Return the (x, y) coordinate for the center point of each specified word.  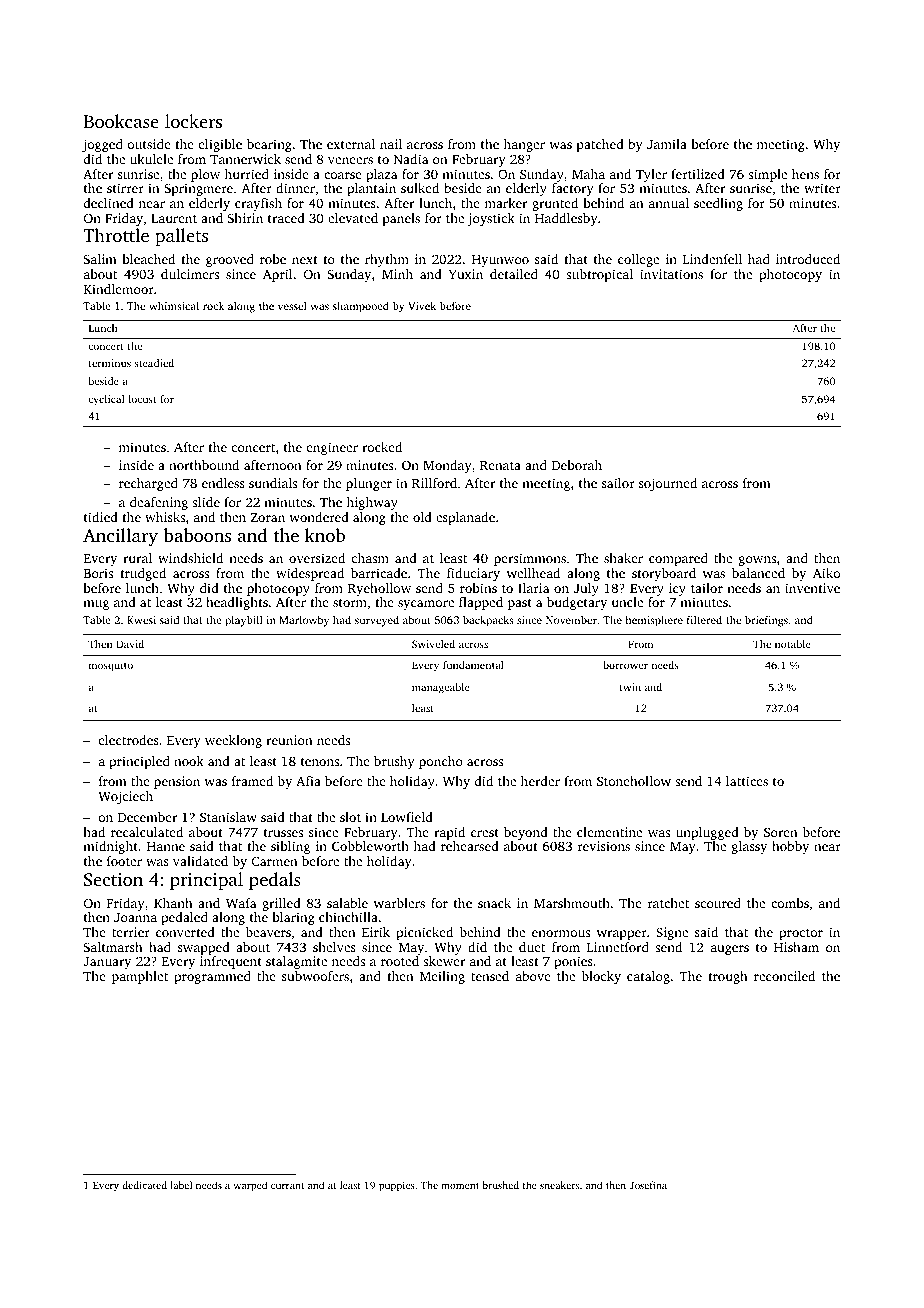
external (351, 144)
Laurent (174, 218)
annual (669, 203)
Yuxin (466, 274)
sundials (273, 483)
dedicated (144, 1185)
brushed (501, 1185)
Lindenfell (712, 259)
